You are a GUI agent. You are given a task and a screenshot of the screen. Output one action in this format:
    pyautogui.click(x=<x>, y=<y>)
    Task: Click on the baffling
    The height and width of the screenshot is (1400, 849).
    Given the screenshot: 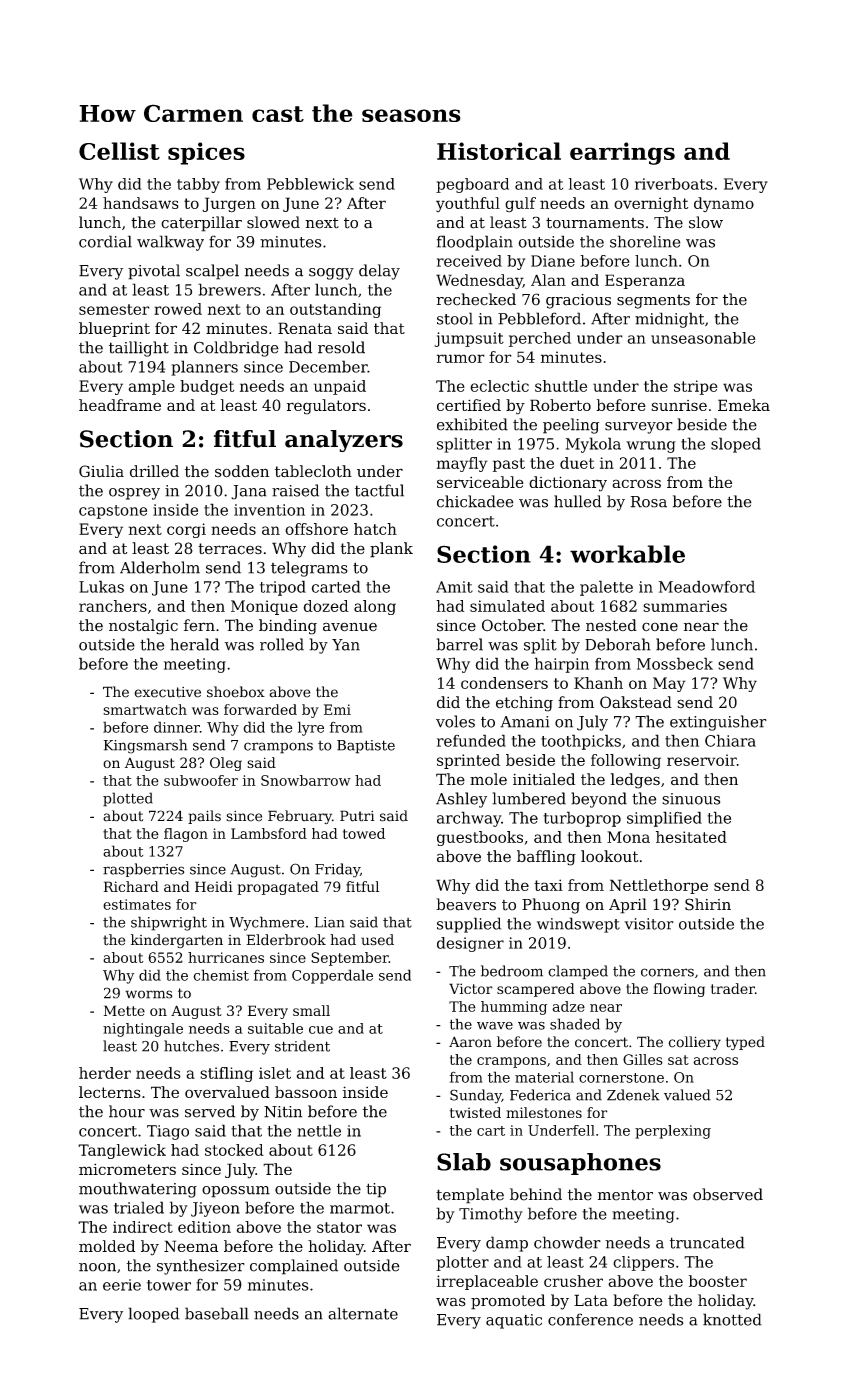 What is the action you would take?
    pyautogui.click(x=546, y=858)
